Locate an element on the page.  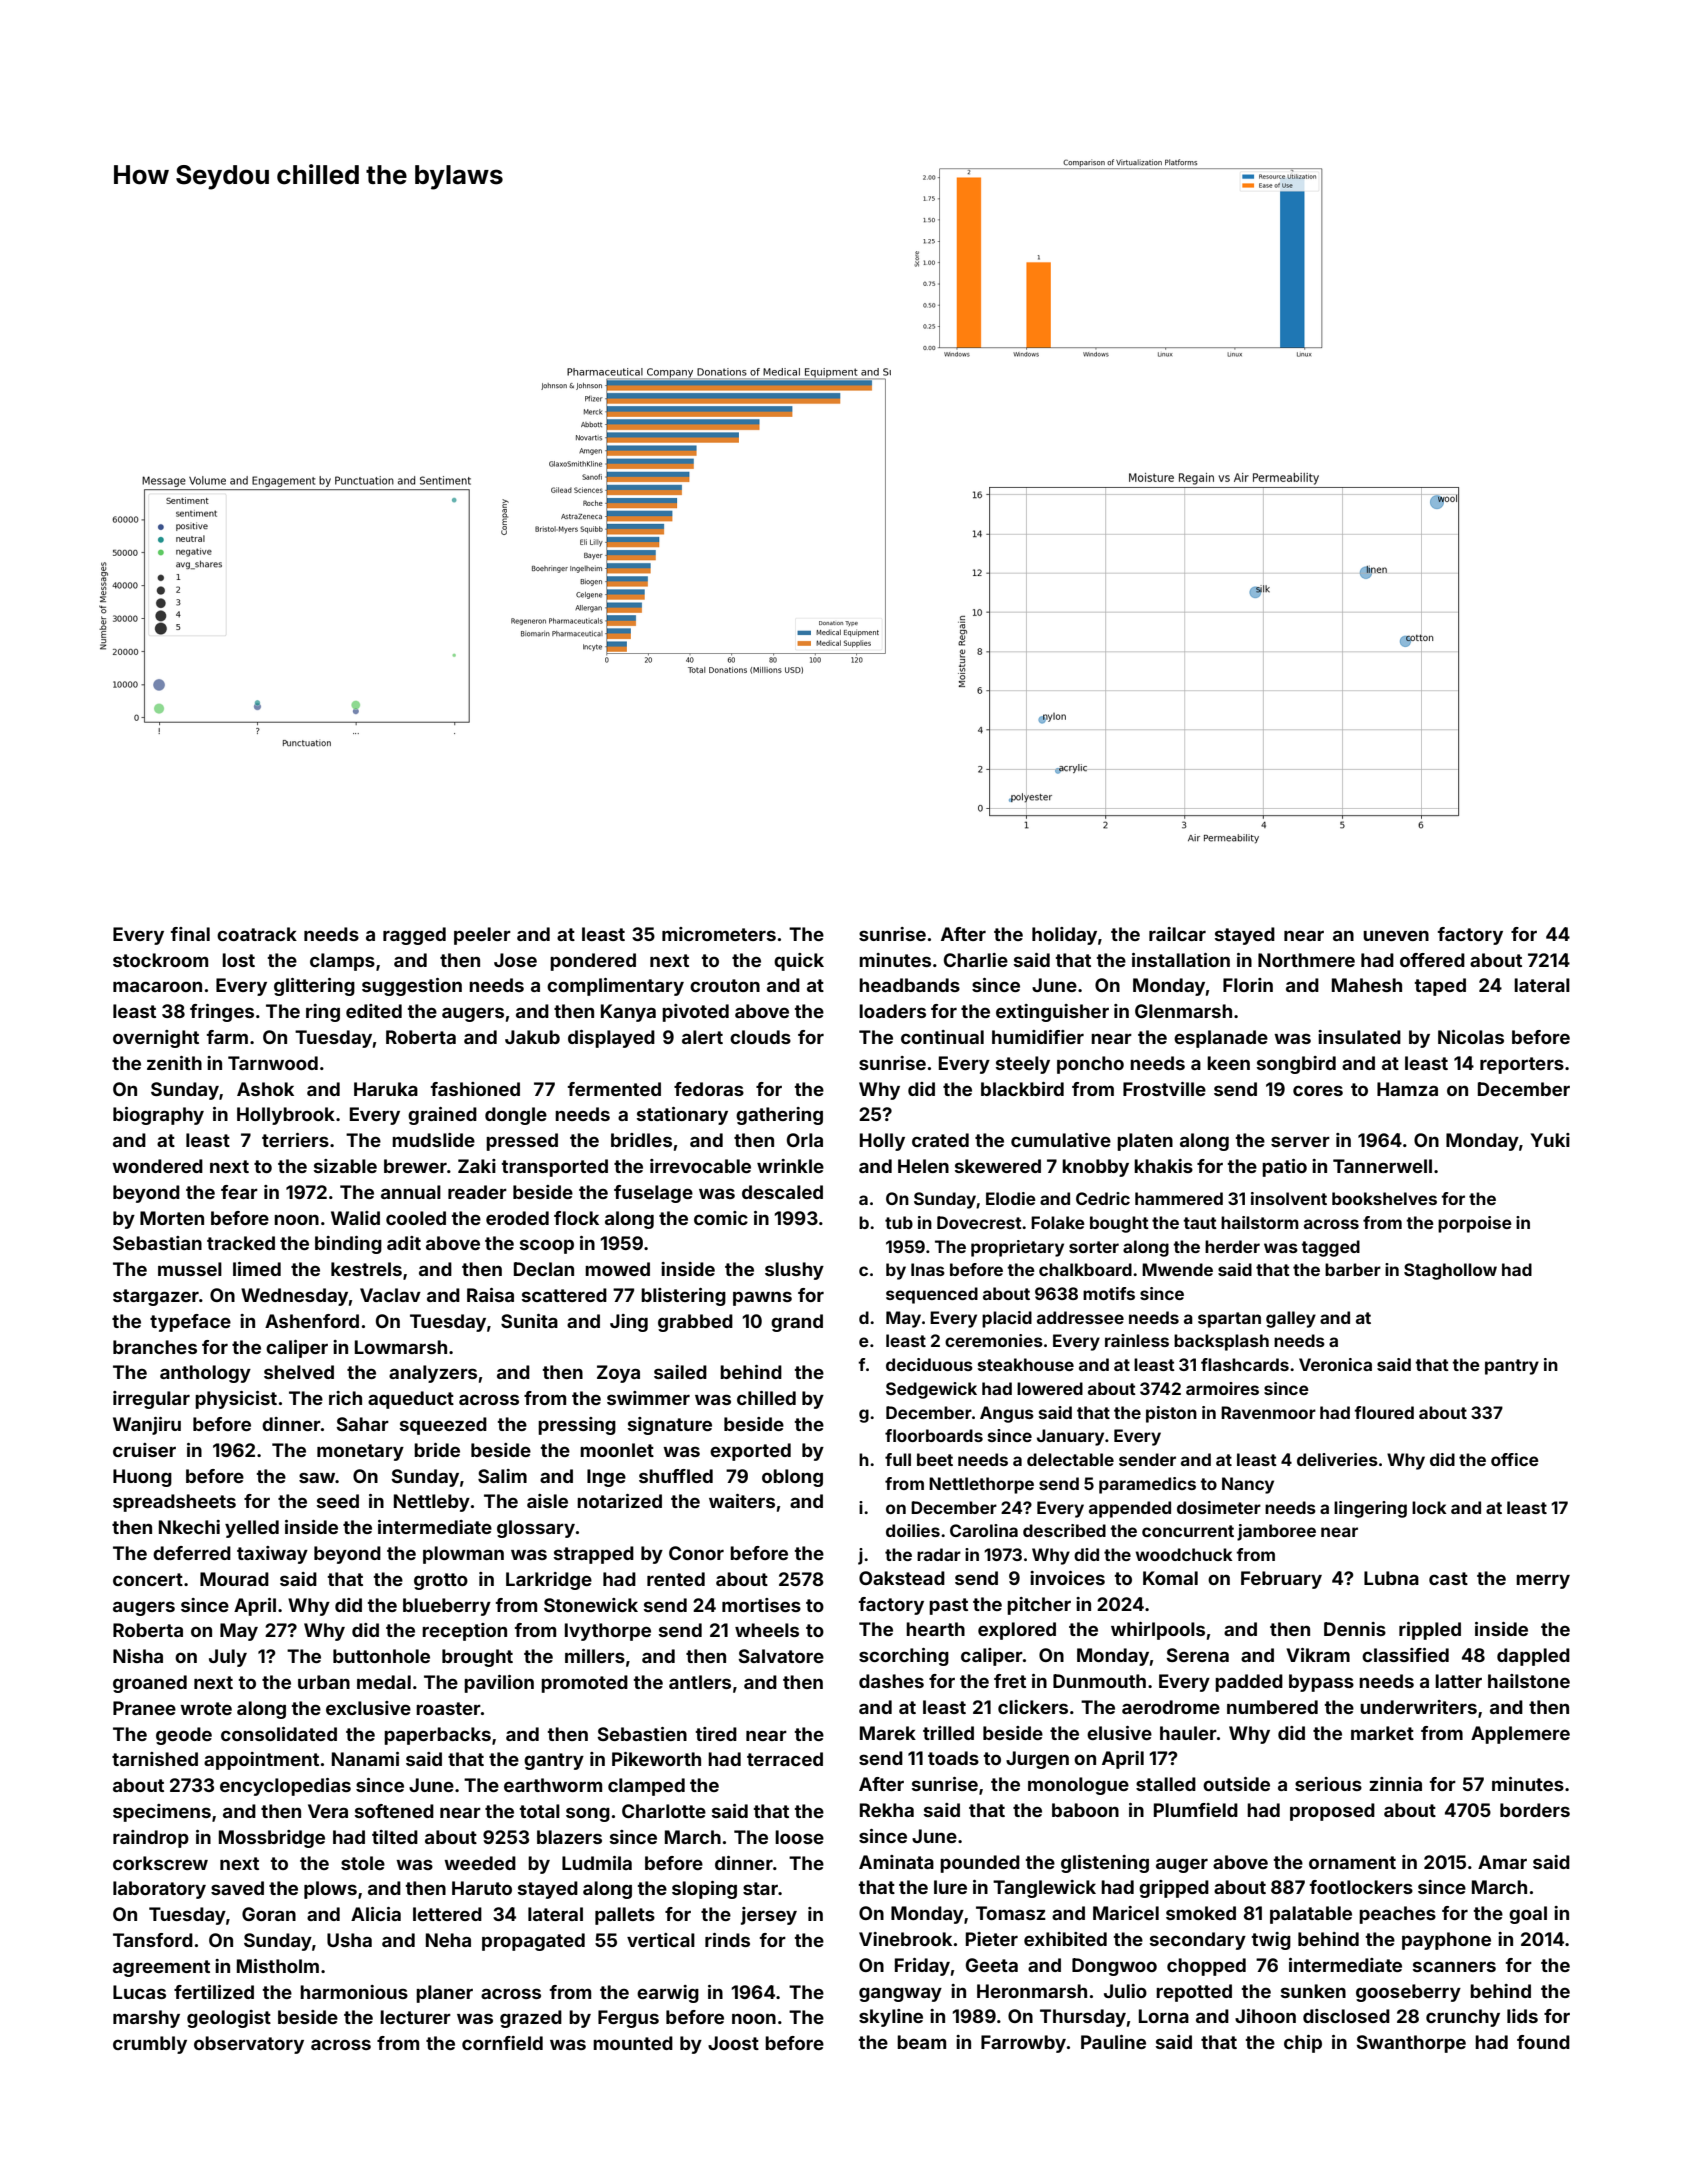
edited is located at coordinates (374, 1011).
